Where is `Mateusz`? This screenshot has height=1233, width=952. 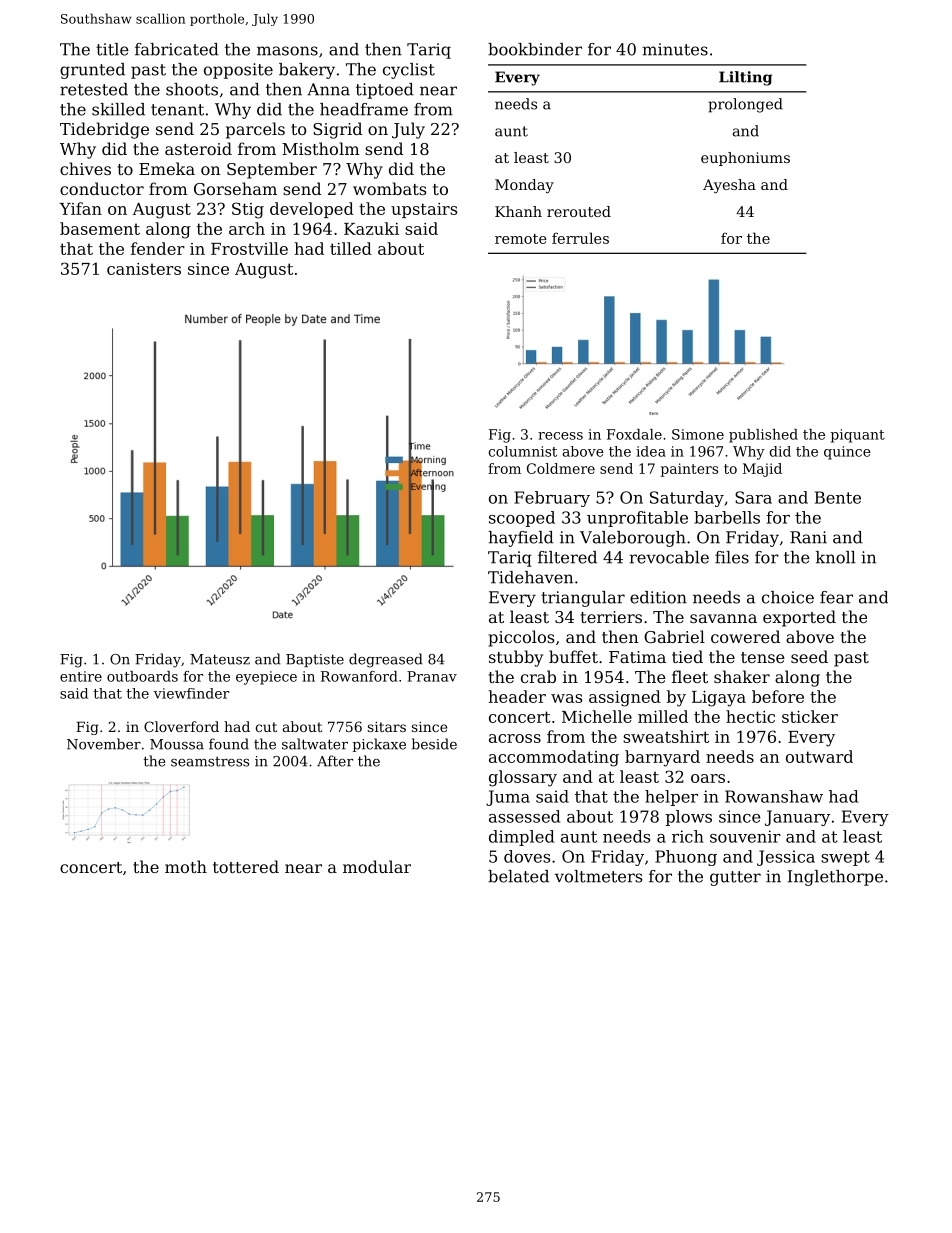
Mateusz is located at coordinates (220, 659).
